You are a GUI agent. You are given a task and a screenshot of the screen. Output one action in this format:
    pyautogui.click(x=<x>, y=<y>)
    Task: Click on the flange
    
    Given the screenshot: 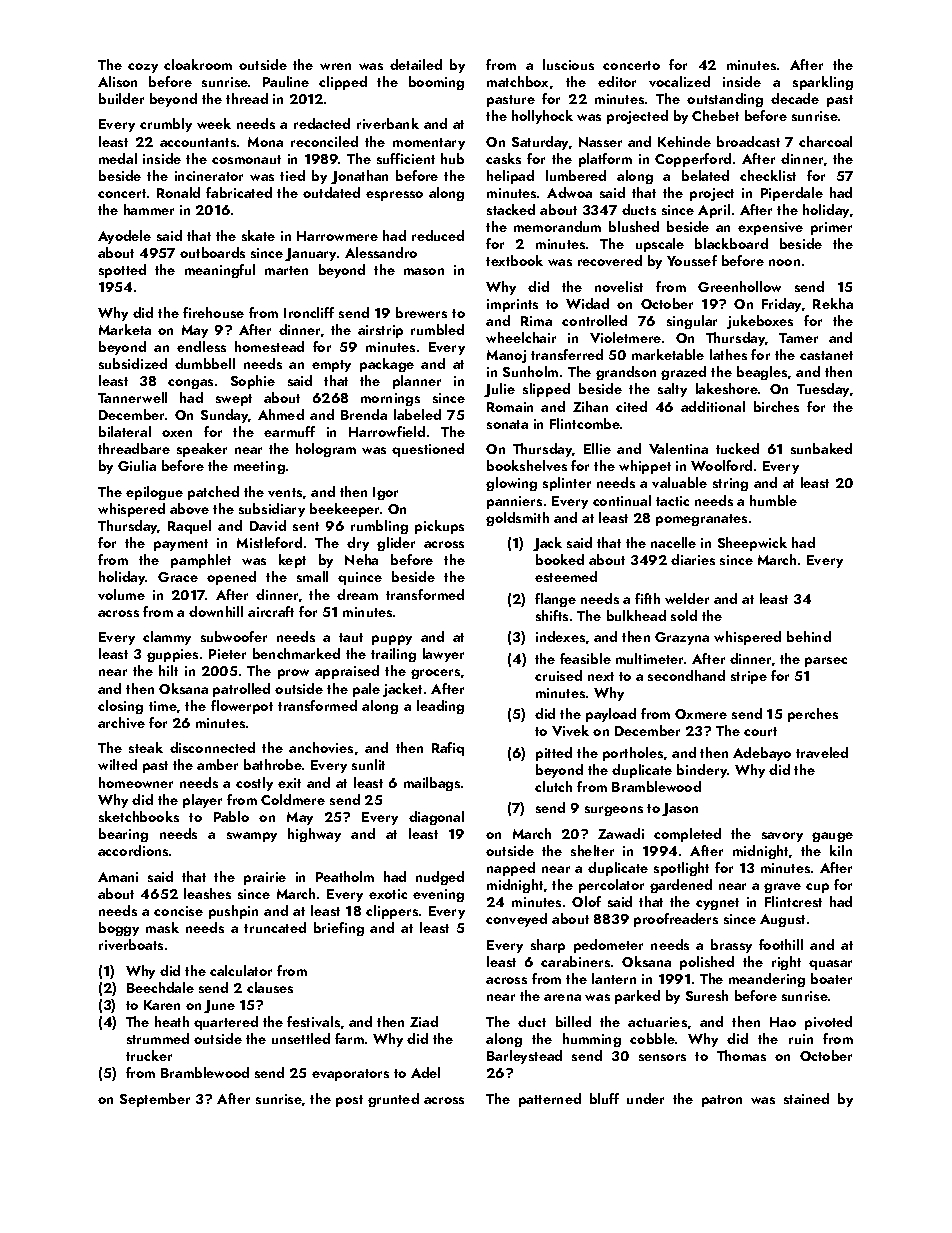 What is the action you would take?
    pyautogui.click(x=555, y=600)
